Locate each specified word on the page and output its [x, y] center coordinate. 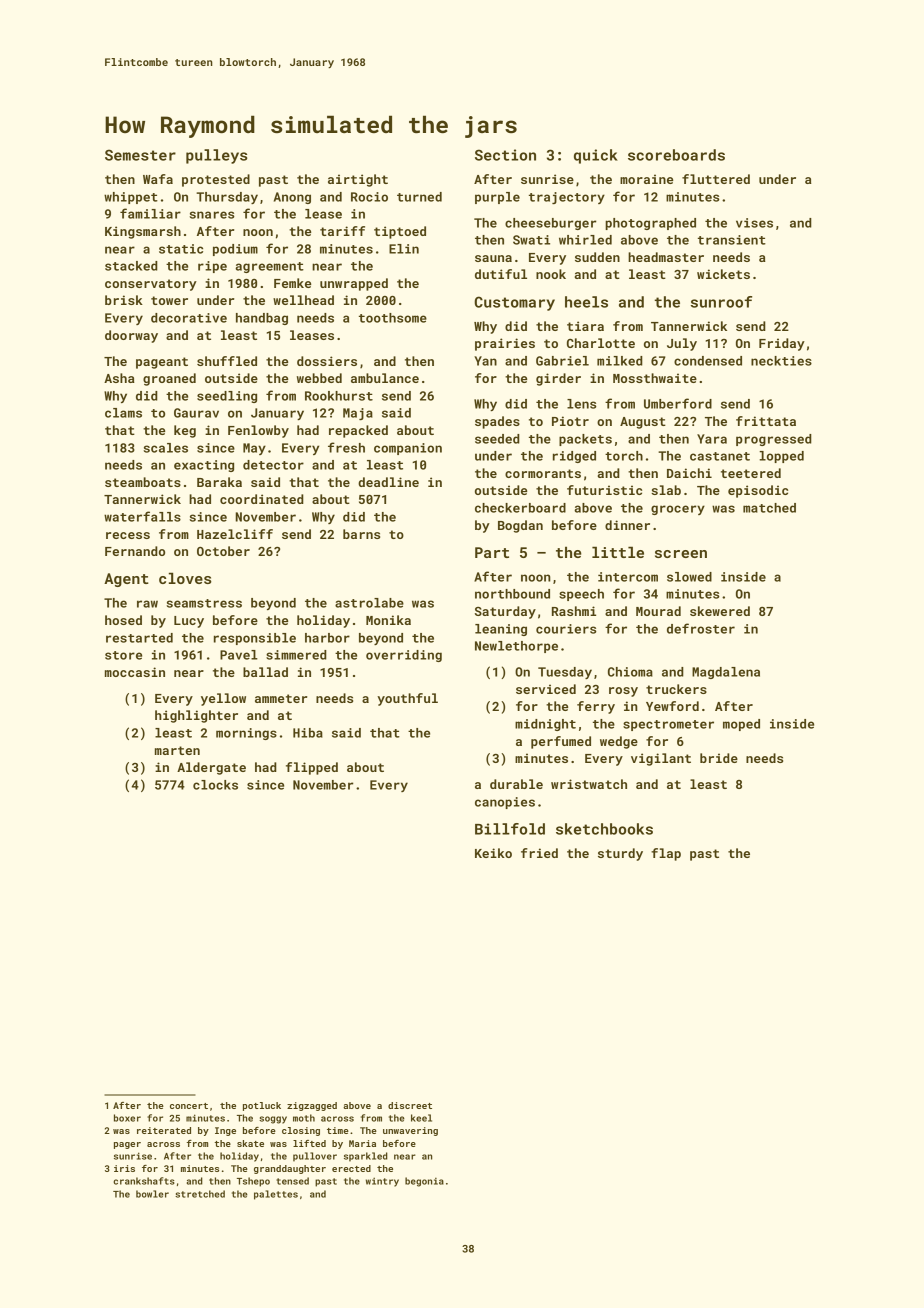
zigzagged [312, 1106]
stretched [200, 1194]
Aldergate [211, 768]
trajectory [567, 198]
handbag [262, 319]
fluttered [716, 179]
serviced [546, 689]
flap [666, 854]
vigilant [661, 759]
